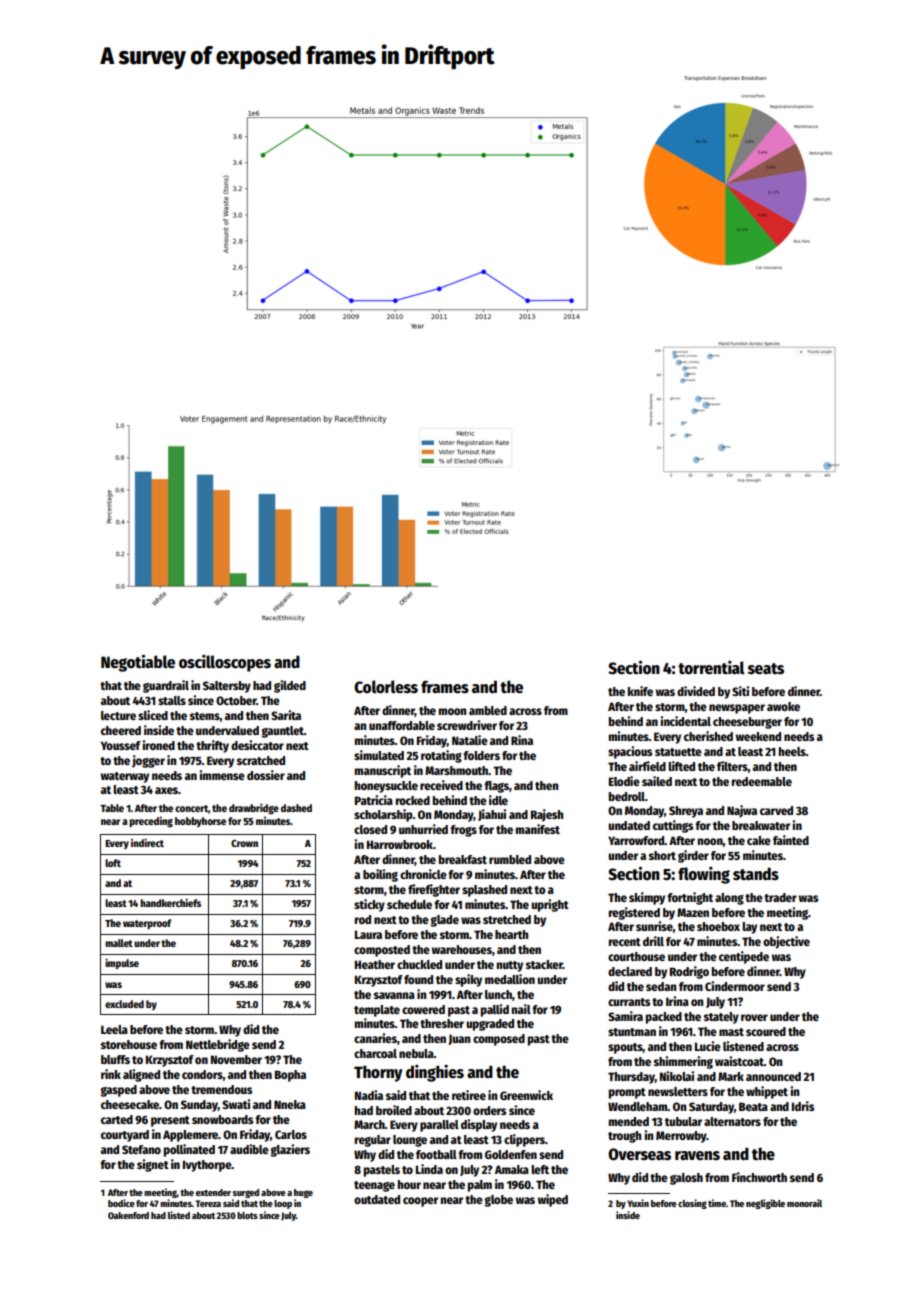 This screenshot has height=1308, width=924. What do you see at coordinates (803, 1106) in the screenshot?
I see `Idris` at bounding box center [803, 1106].
